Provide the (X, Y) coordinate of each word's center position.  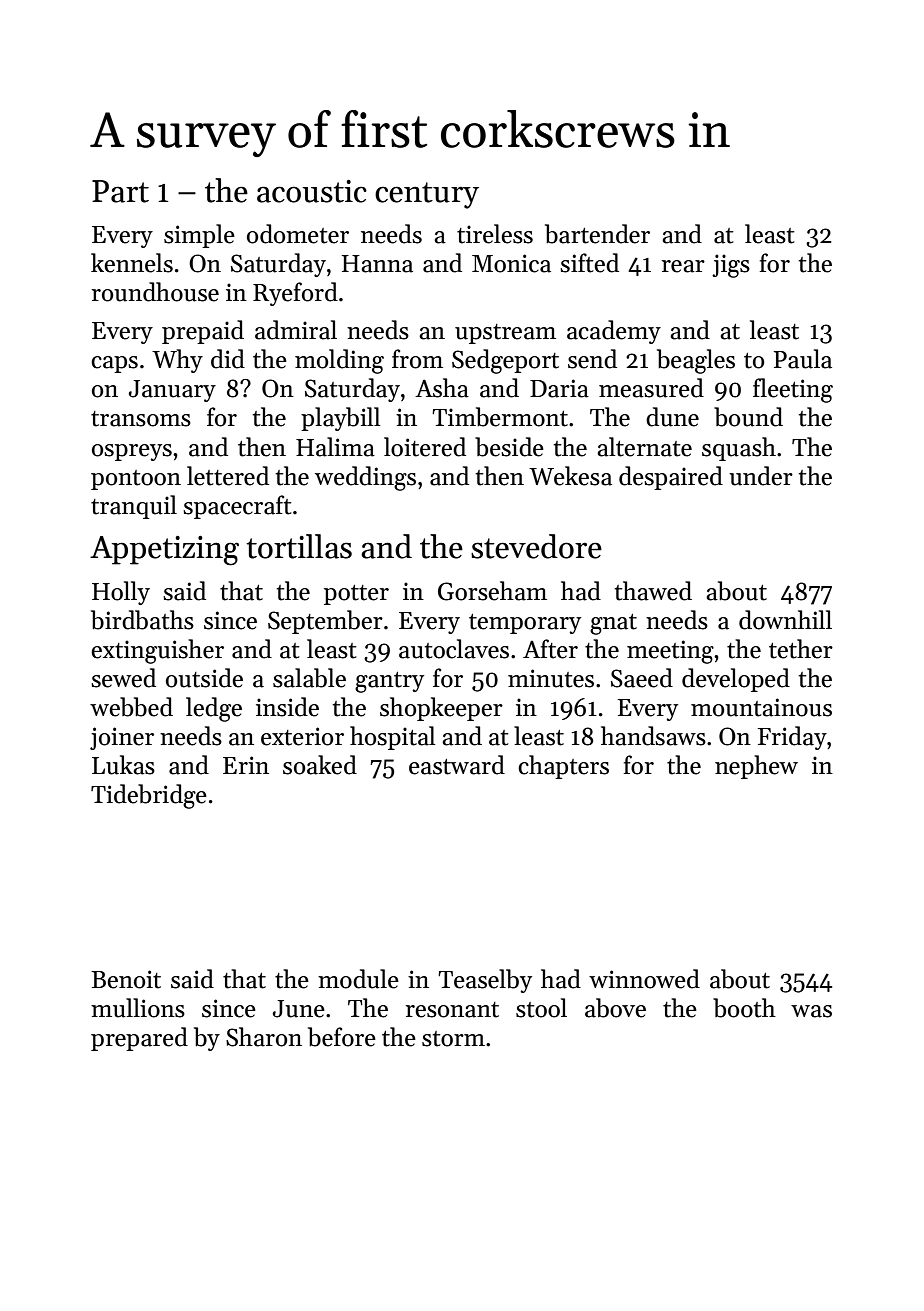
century (427, 195)
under (761, 476)
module (358, 979)
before (342, 1037)
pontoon (136, 480)
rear (683, 266)
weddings (365, 478)
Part (120, 191)
